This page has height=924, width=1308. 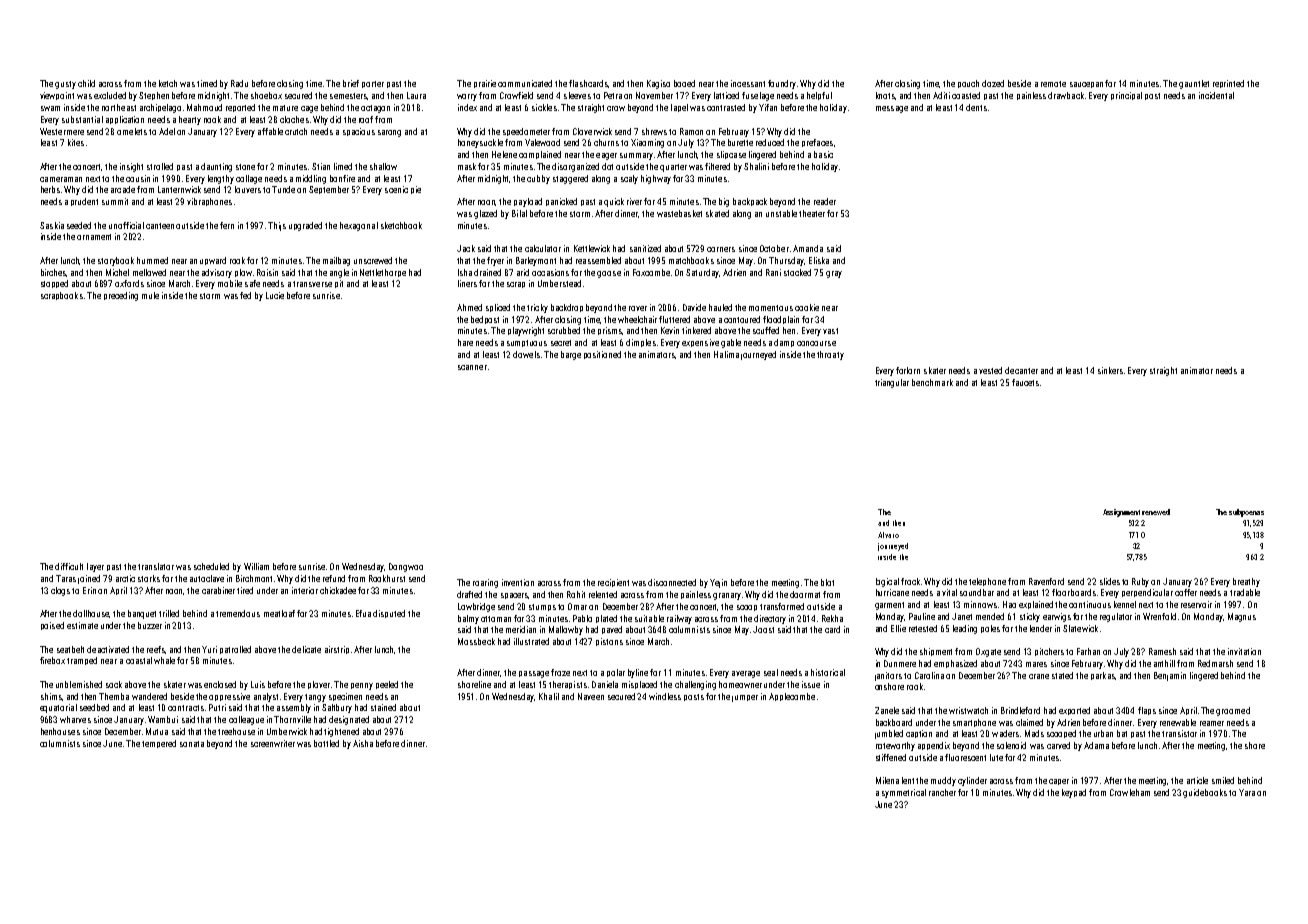 I want to click on cloches, so click(x=294, y=119).
